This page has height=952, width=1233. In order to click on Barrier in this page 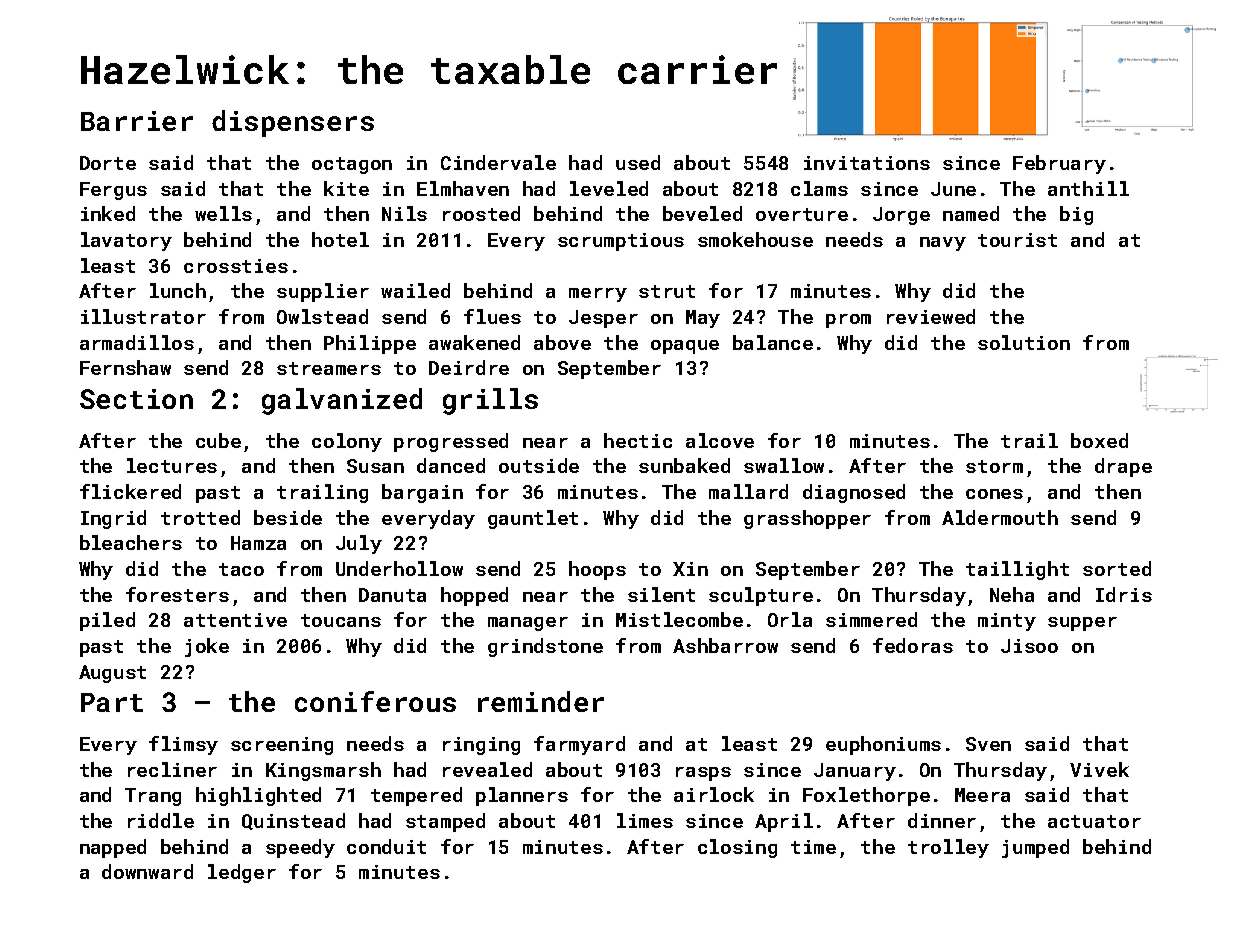, I will do `click(137, 121)`.
